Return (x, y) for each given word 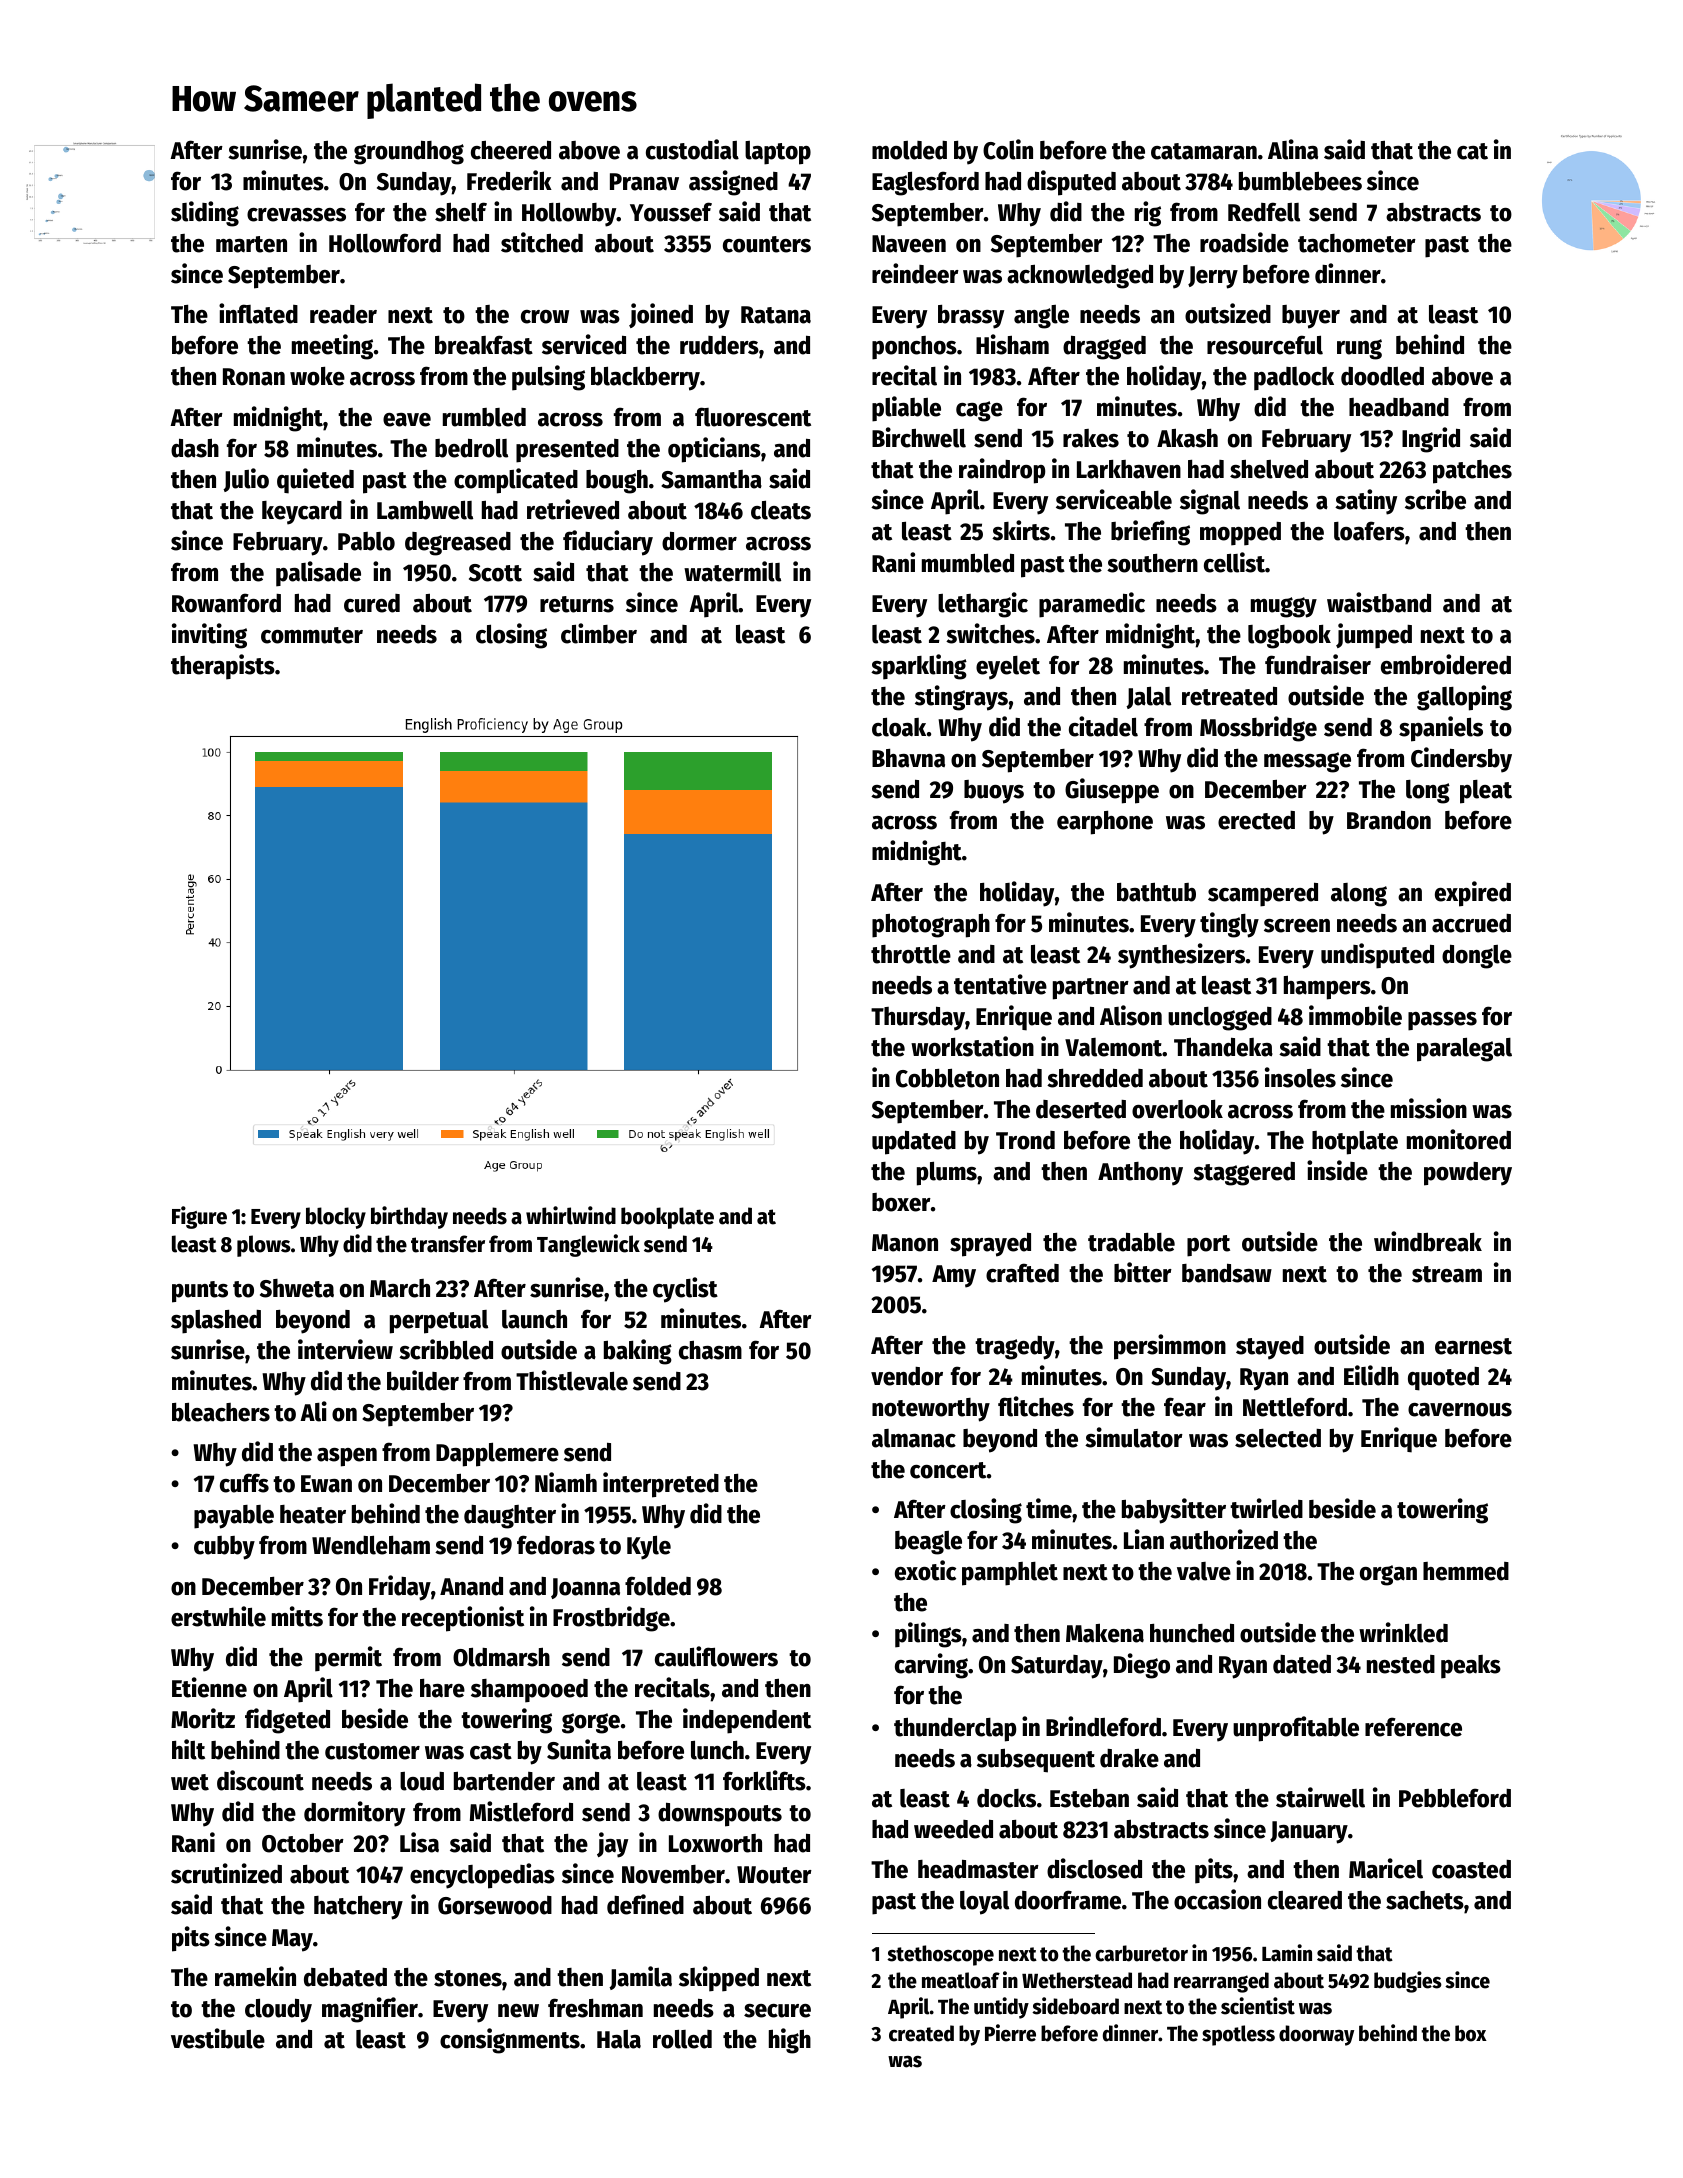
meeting (332, 347)
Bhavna (908, 758)
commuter (312, 635)
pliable (906, 409)
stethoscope (940, 1955)
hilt (188, 1749)
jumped (1374, 636)
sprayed (990, 1244)
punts (200, 1292)
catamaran (1204, 151)
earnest (1473, 1346)
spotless (1238, 2035)
